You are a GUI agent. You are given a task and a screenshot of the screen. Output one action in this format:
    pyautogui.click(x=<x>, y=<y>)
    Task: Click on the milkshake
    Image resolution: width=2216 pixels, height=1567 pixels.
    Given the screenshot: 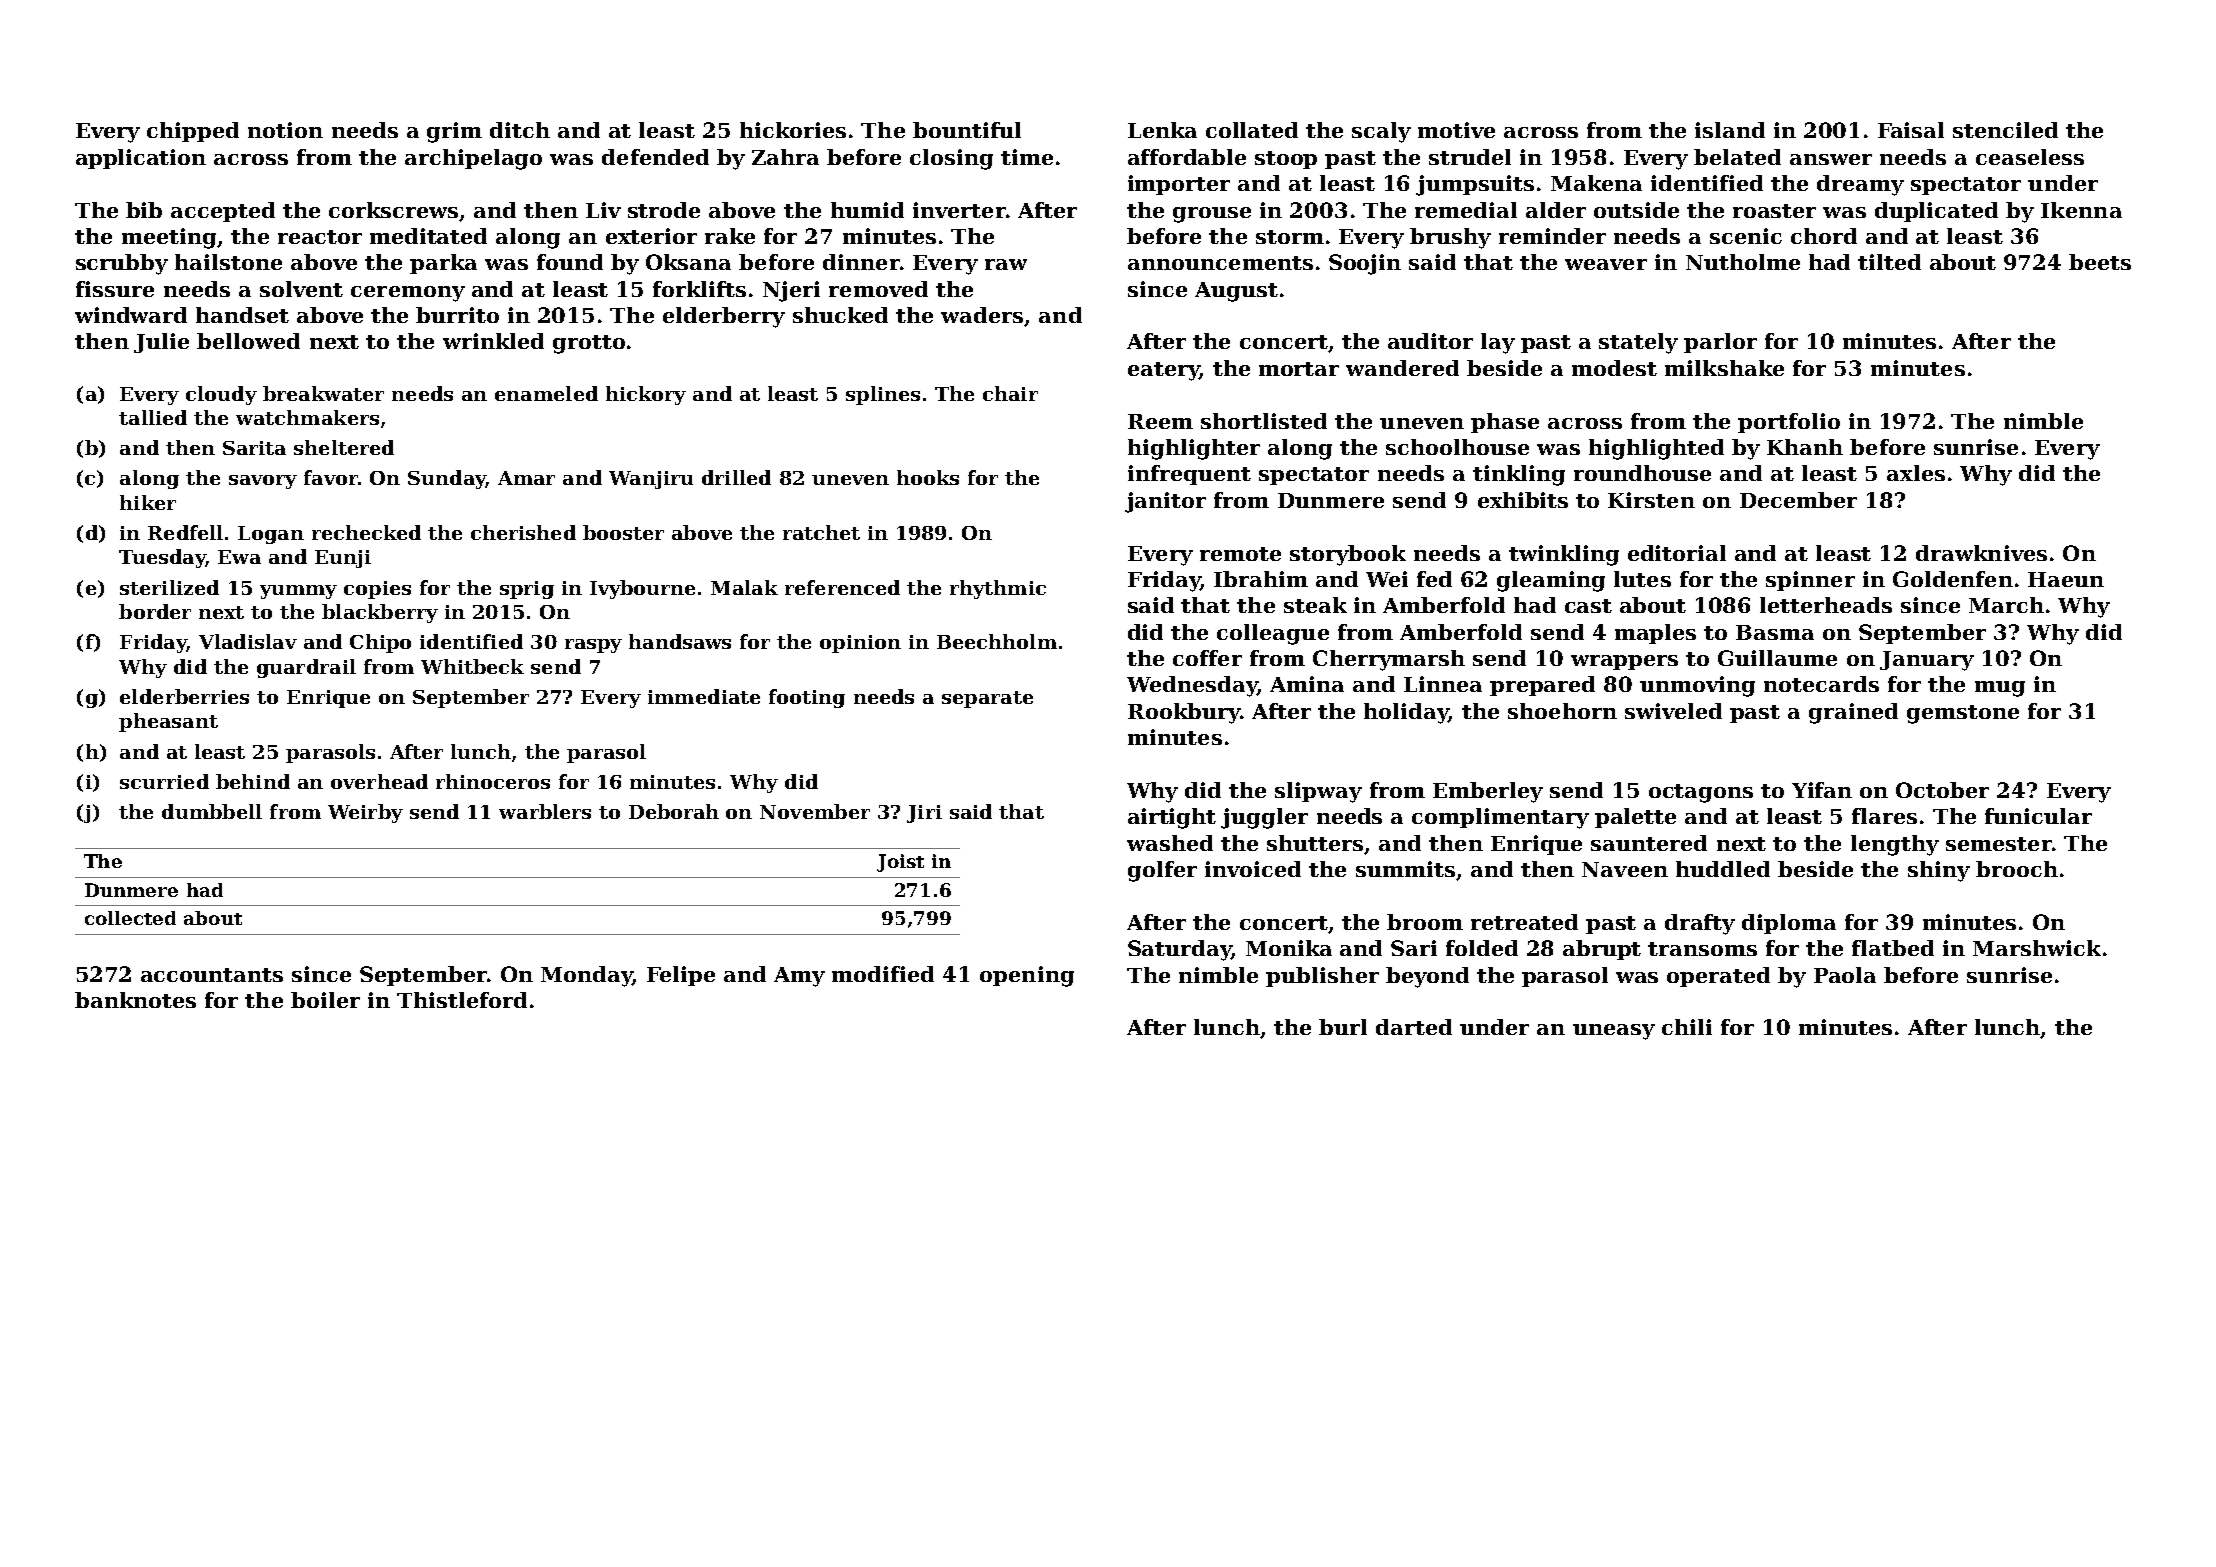 What is the action you would take?
    pyautogui.click(x=1724, y=368)
